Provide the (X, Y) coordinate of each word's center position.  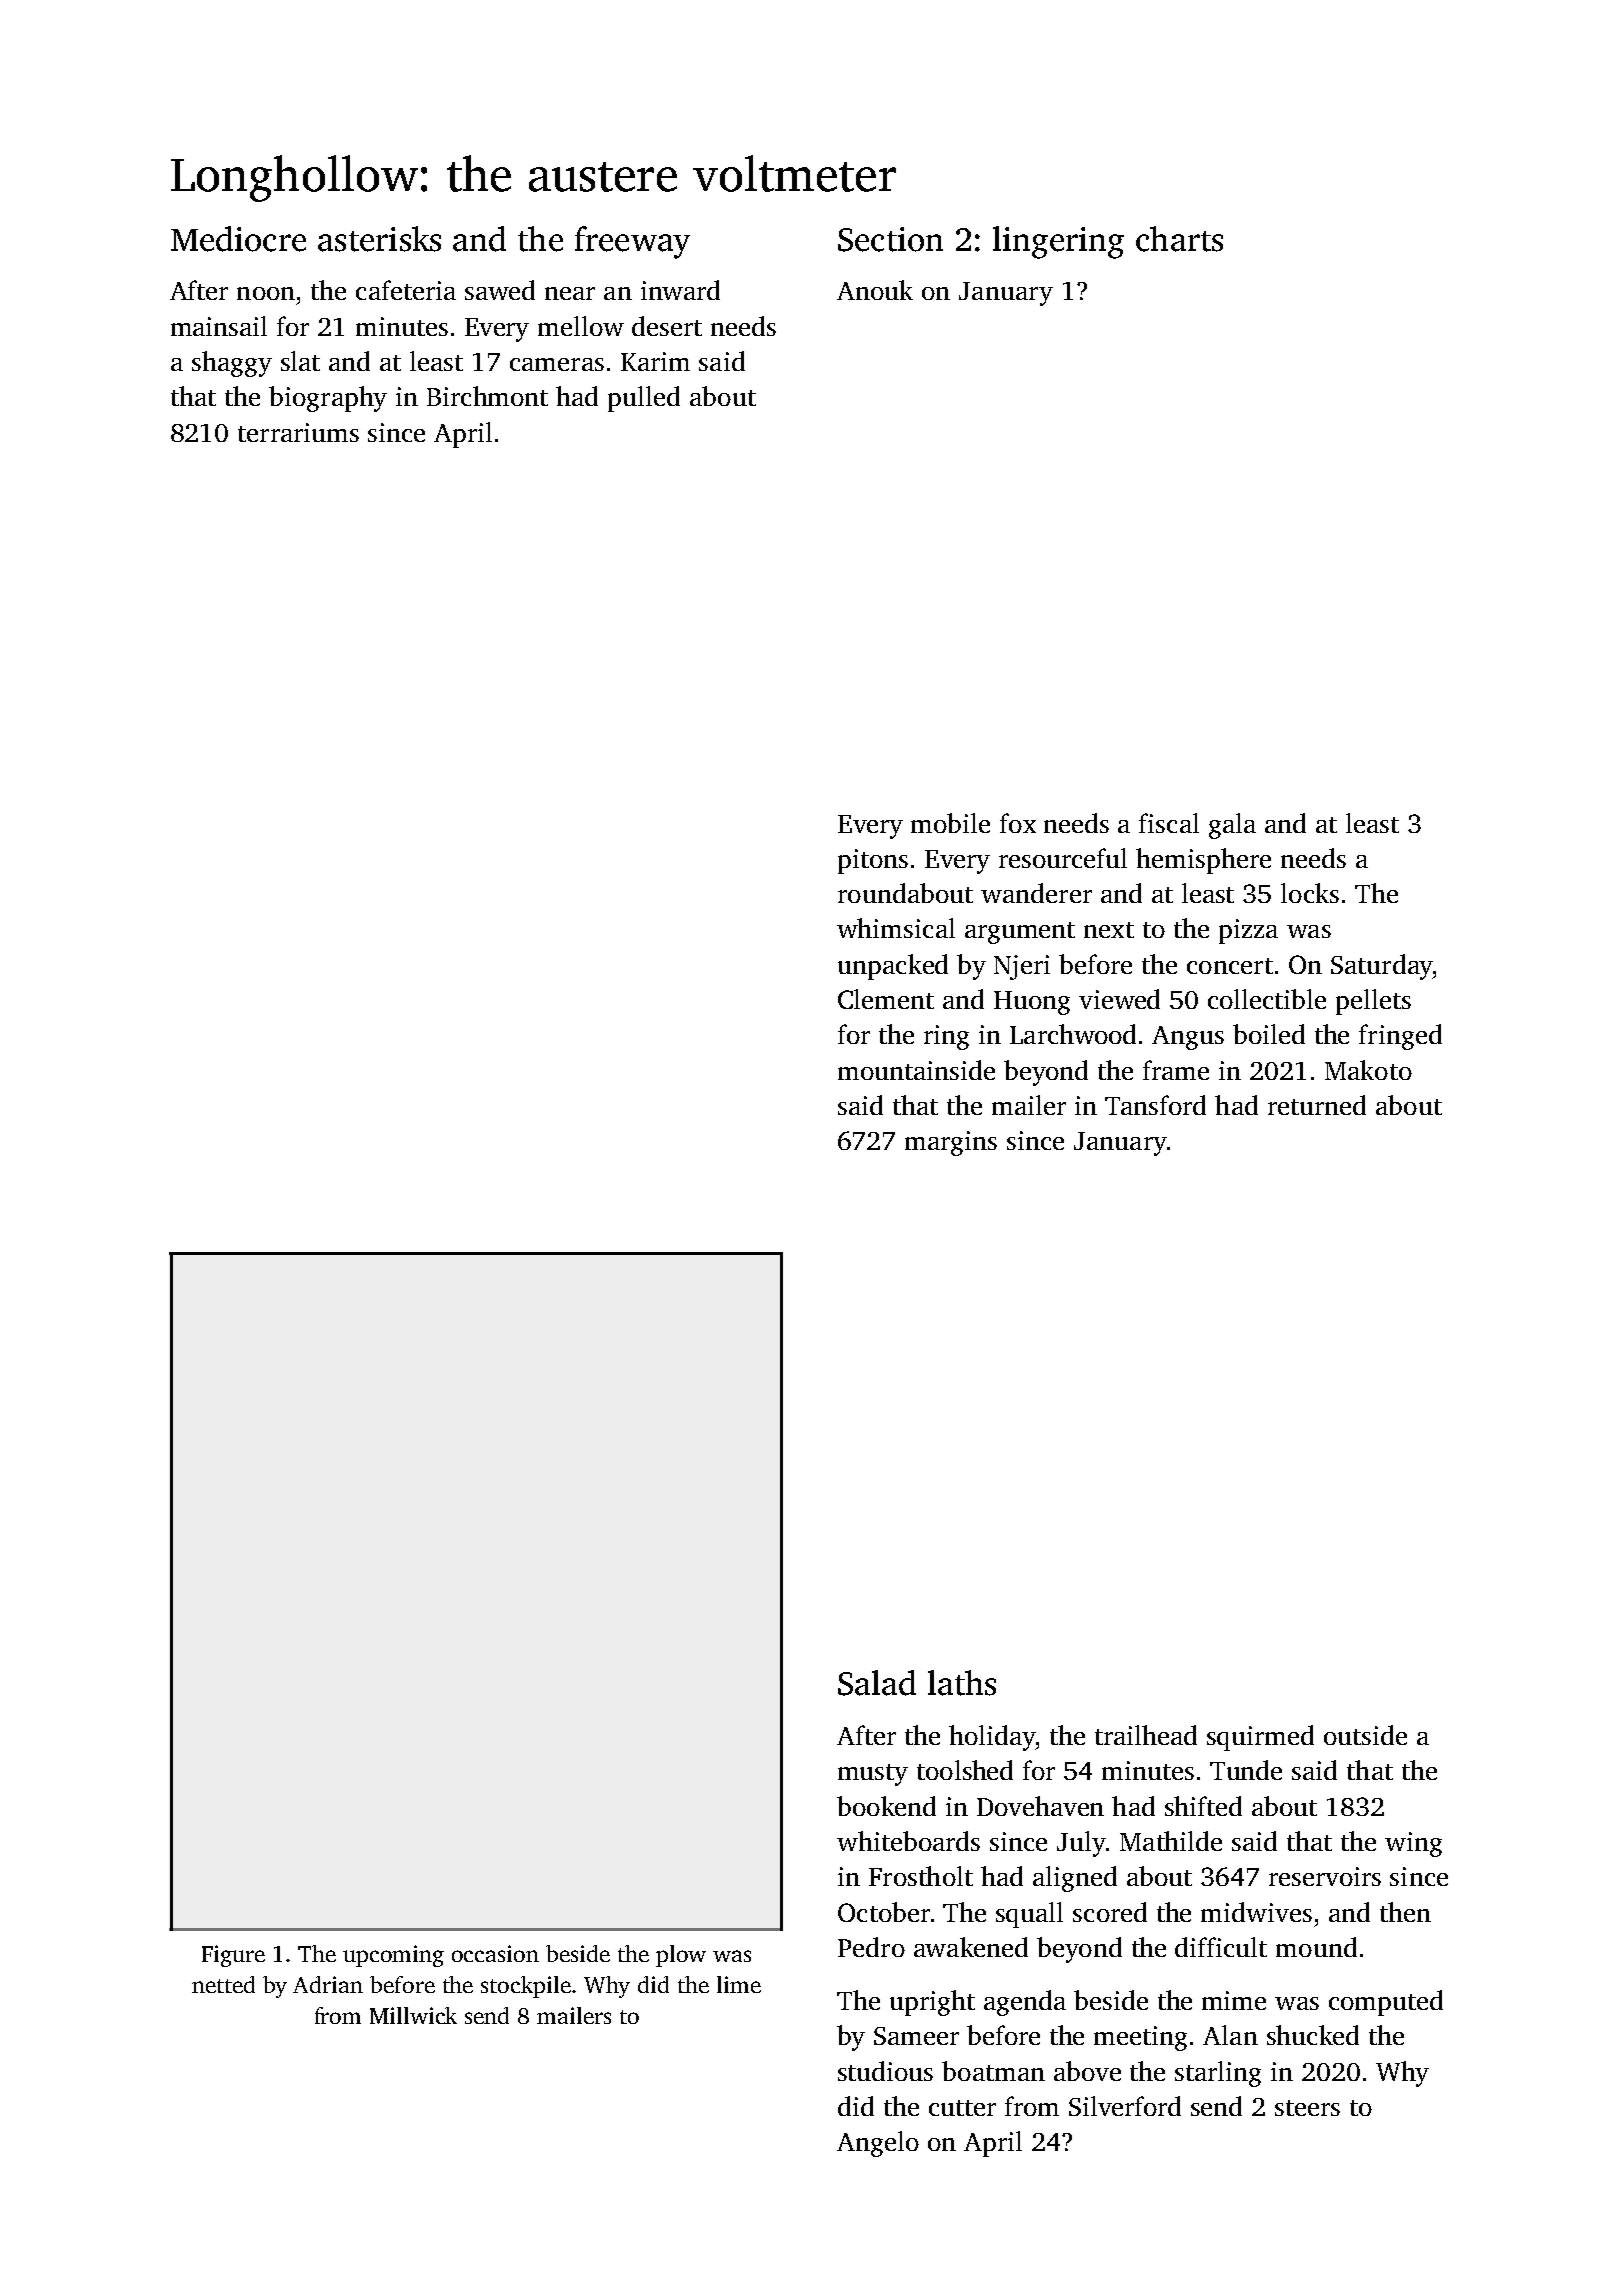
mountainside (916, 1070)
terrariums (298, 432)
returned (1317, 1105)
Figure (233, 1956)
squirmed (1260, 1738)
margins (951, 1143)
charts (1179, 239)
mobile (950, 823)
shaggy (232, 364)
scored (1110, 1912)
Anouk (875, 290)
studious (885, 2071)
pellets (1373, 1002)
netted (223, 1984)
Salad (877, 1683)
